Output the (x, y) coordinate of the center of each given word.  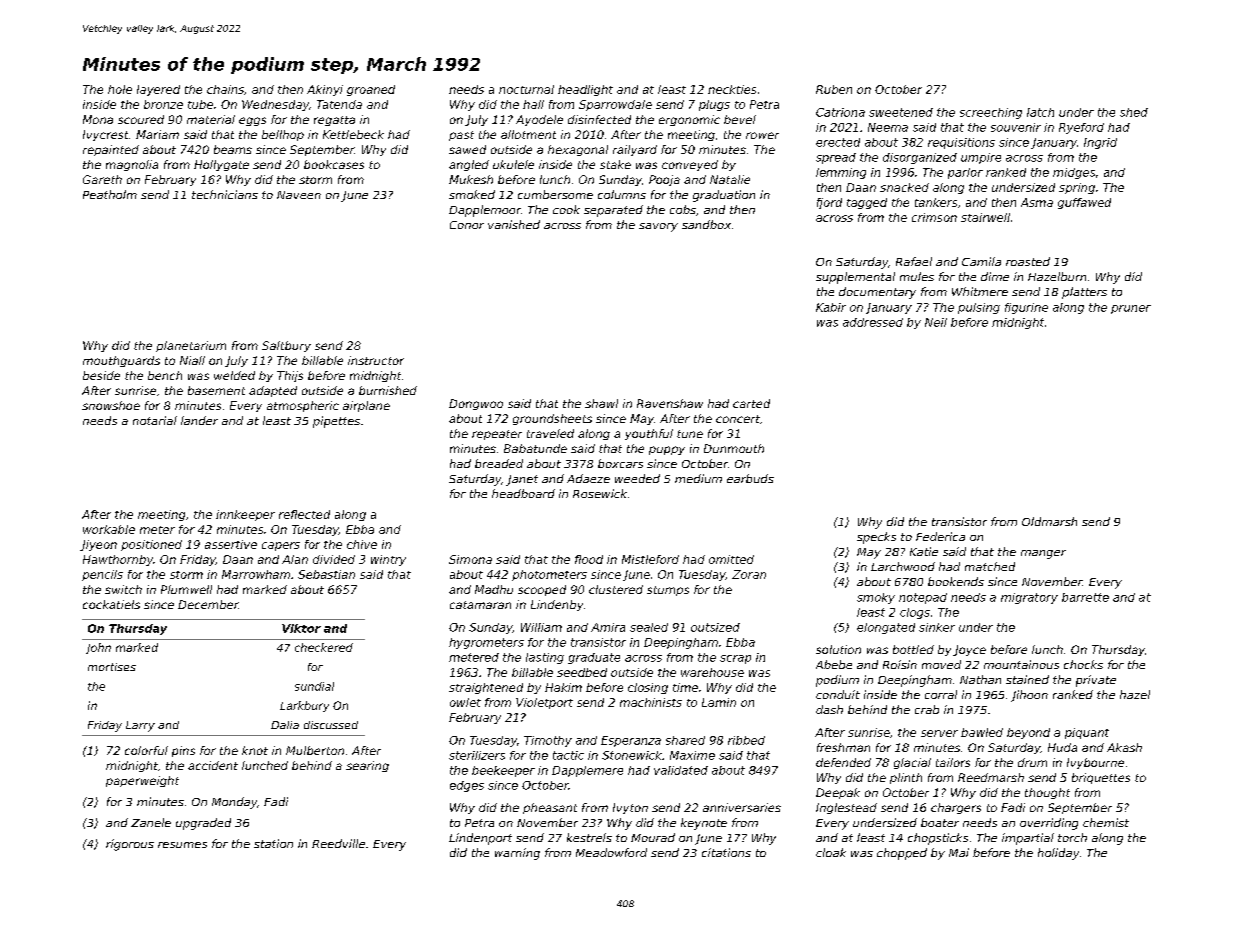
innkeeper (245, 515)
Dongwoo (476, 404)
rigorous (130, 845)
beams (233, 149)
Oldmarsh (1049, 521)
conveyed (690, 165)
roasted (1028, 261)
